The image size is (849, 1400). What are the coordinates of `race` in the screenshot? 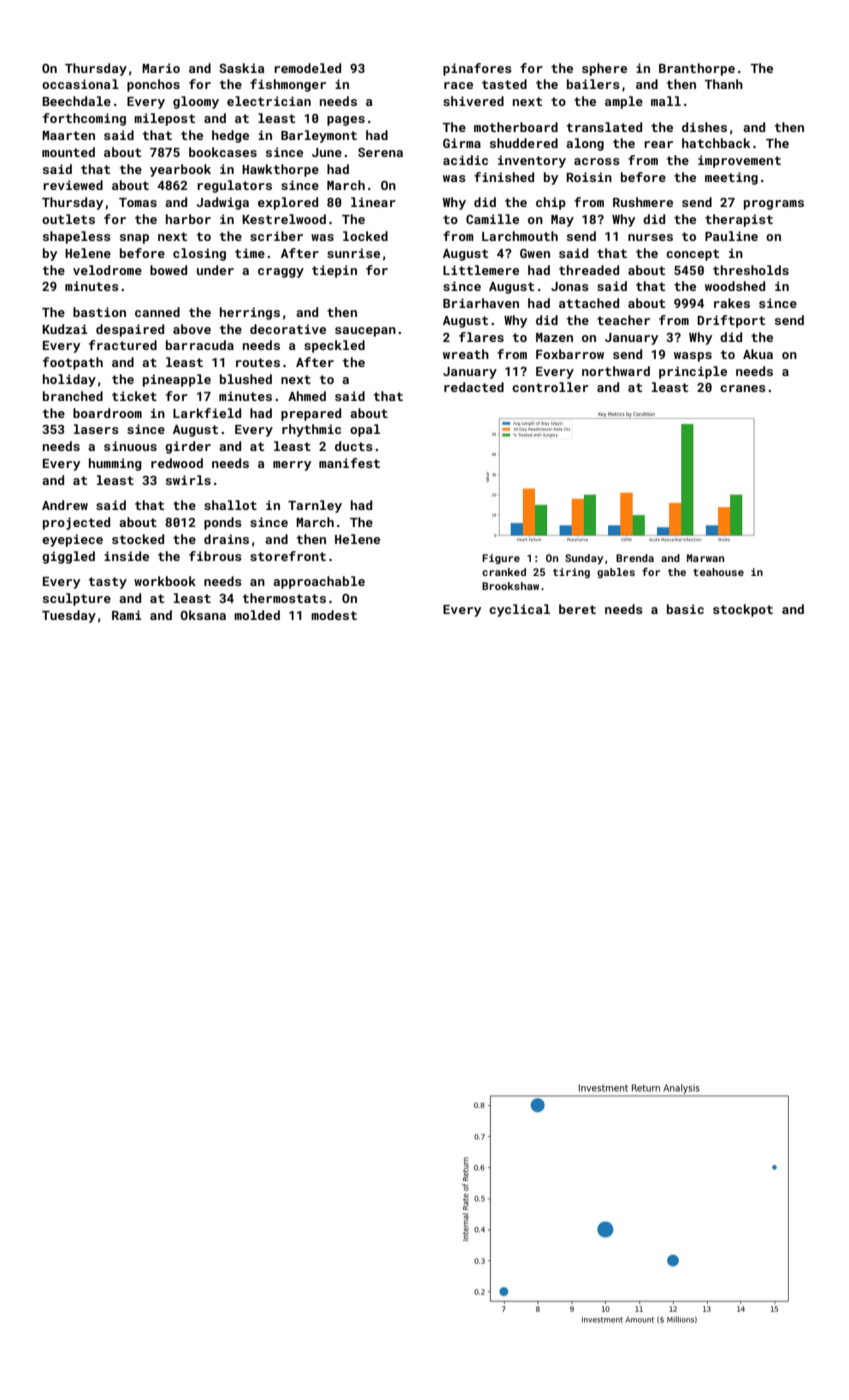 It's located at (458, 85).
